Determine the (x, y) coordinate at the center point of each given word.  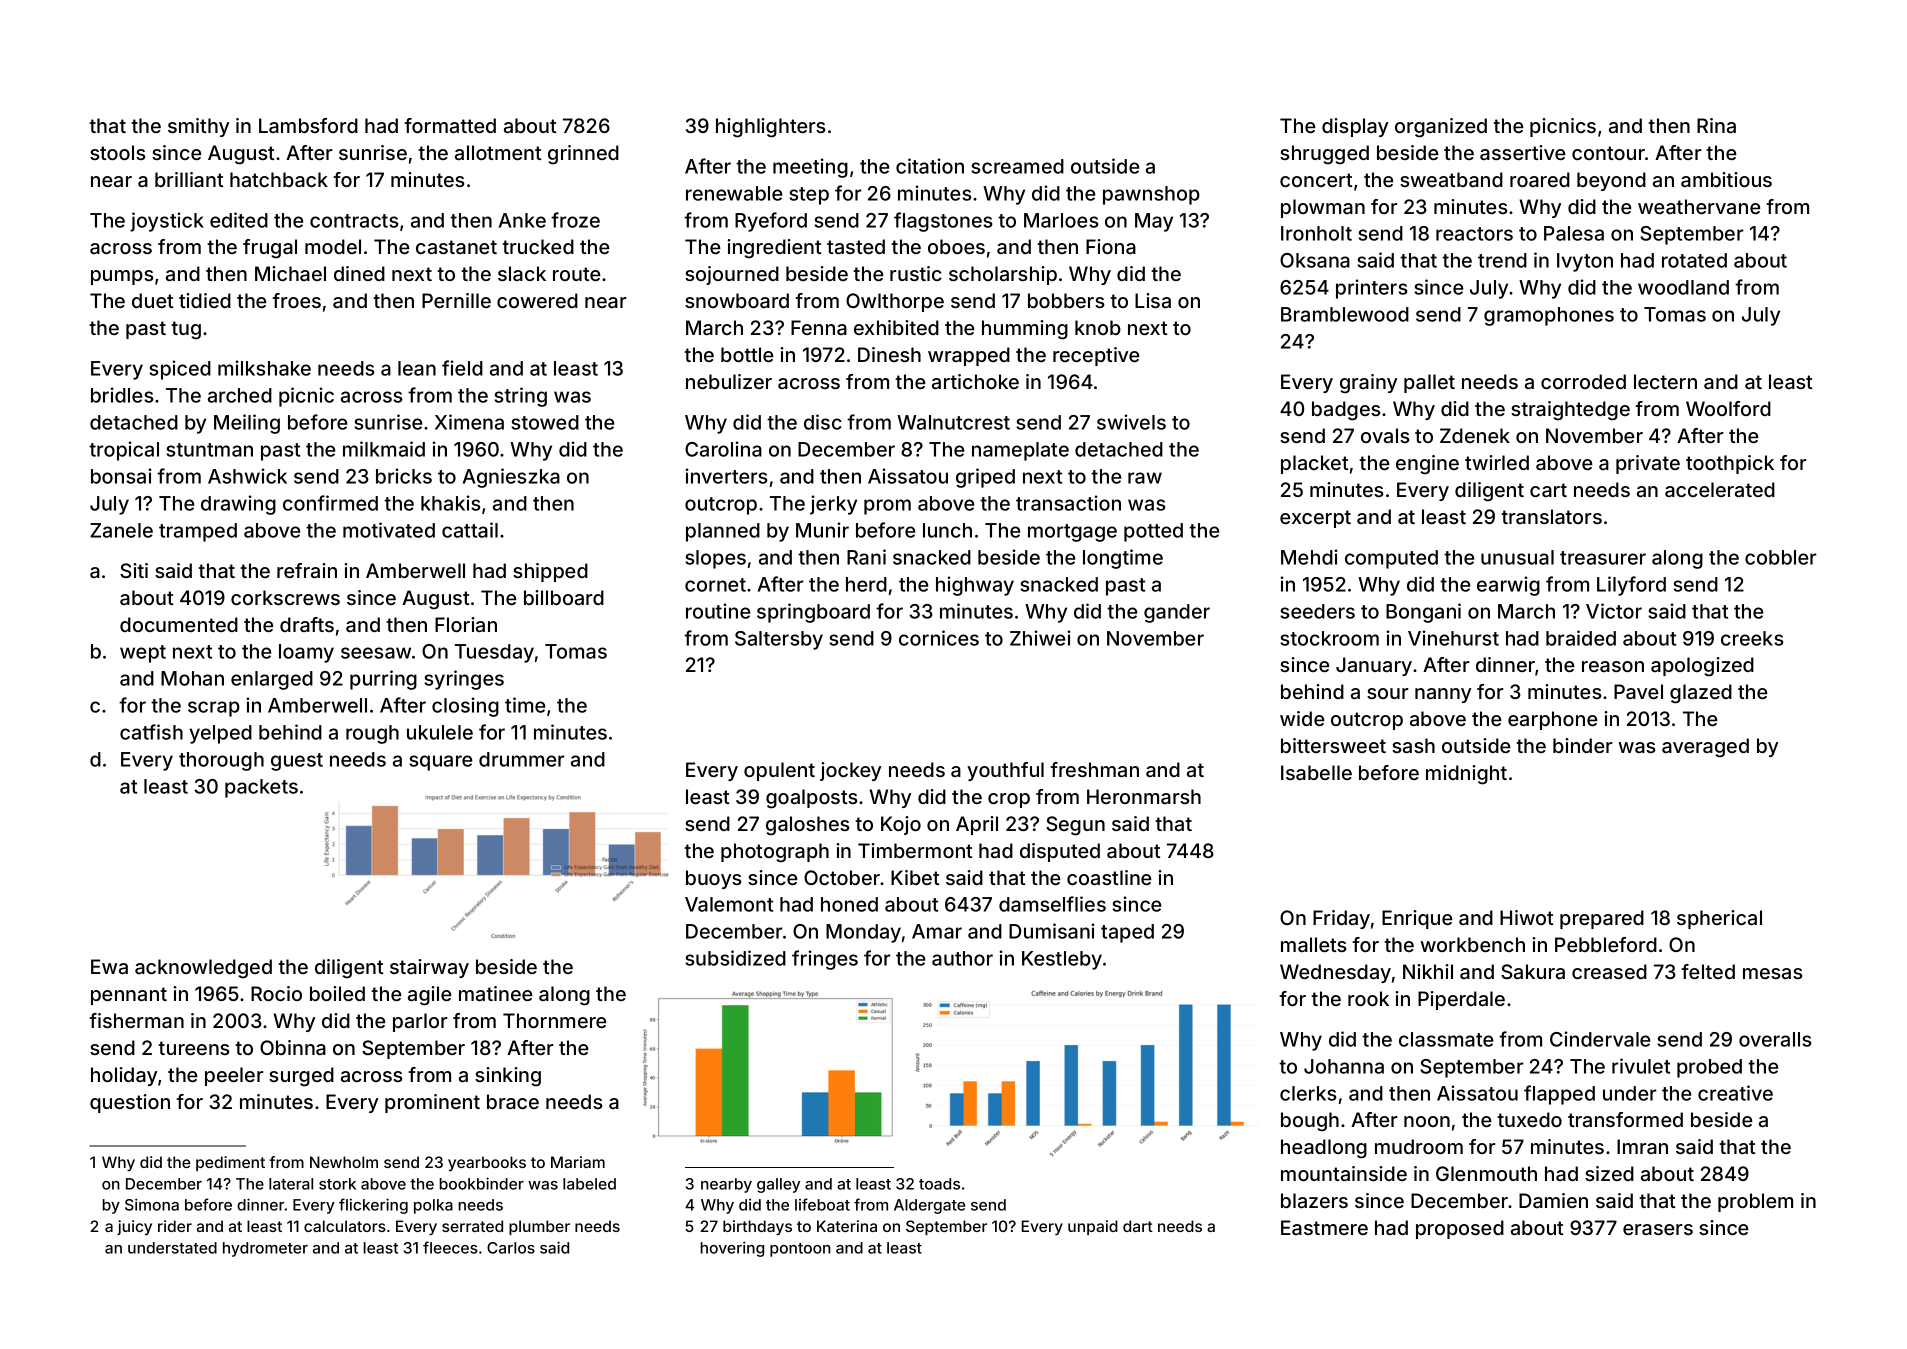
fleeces (450, 1247)
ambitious (1726, 179)
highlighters (770, 128)
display (1355, 127)
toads (939, 1184)
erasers (1658, 1229)
